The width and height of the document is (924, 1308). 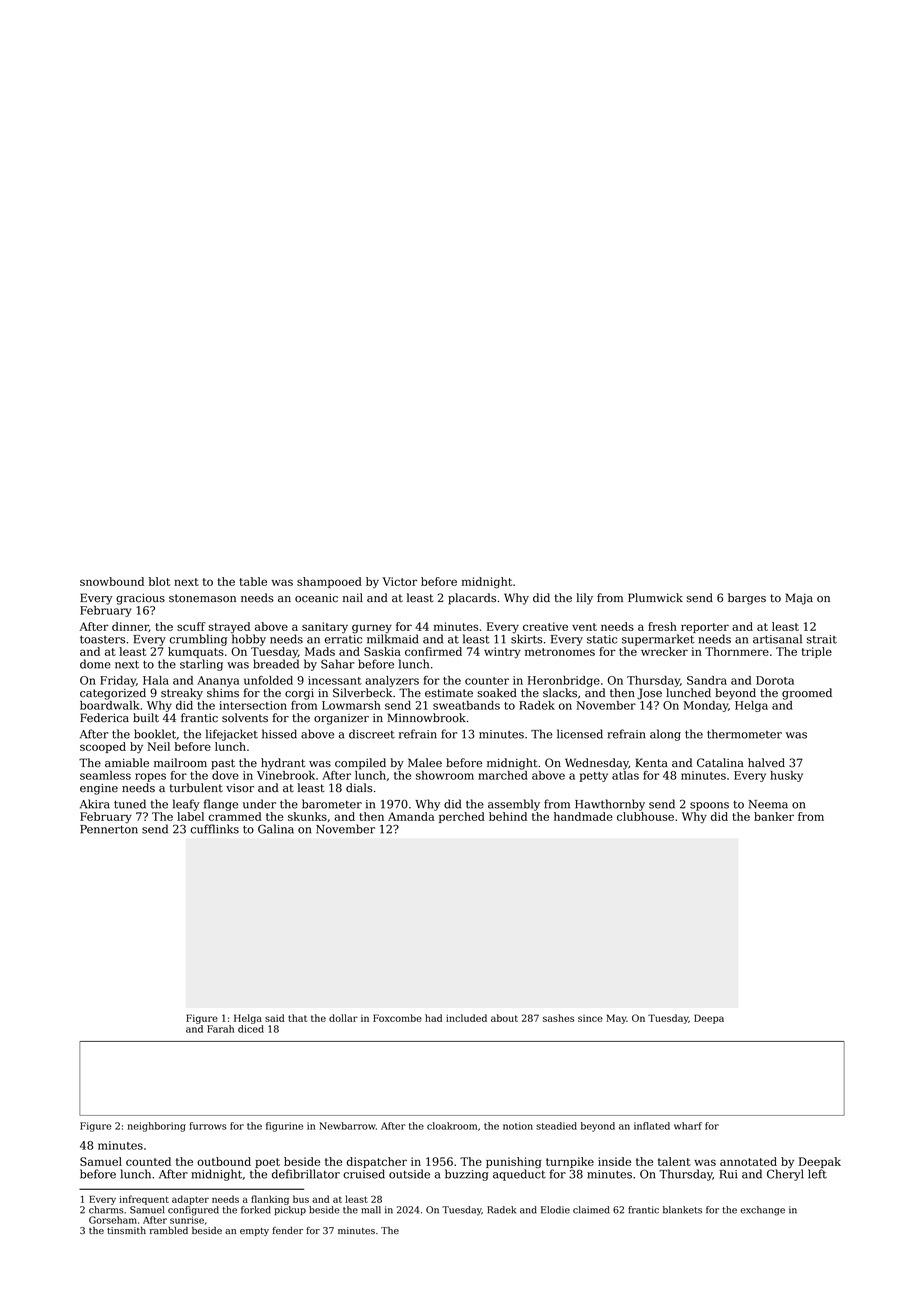 What do you see at coordinates (400, 581) in the document?
I see `Victor` at bounding box center [400, 581].
